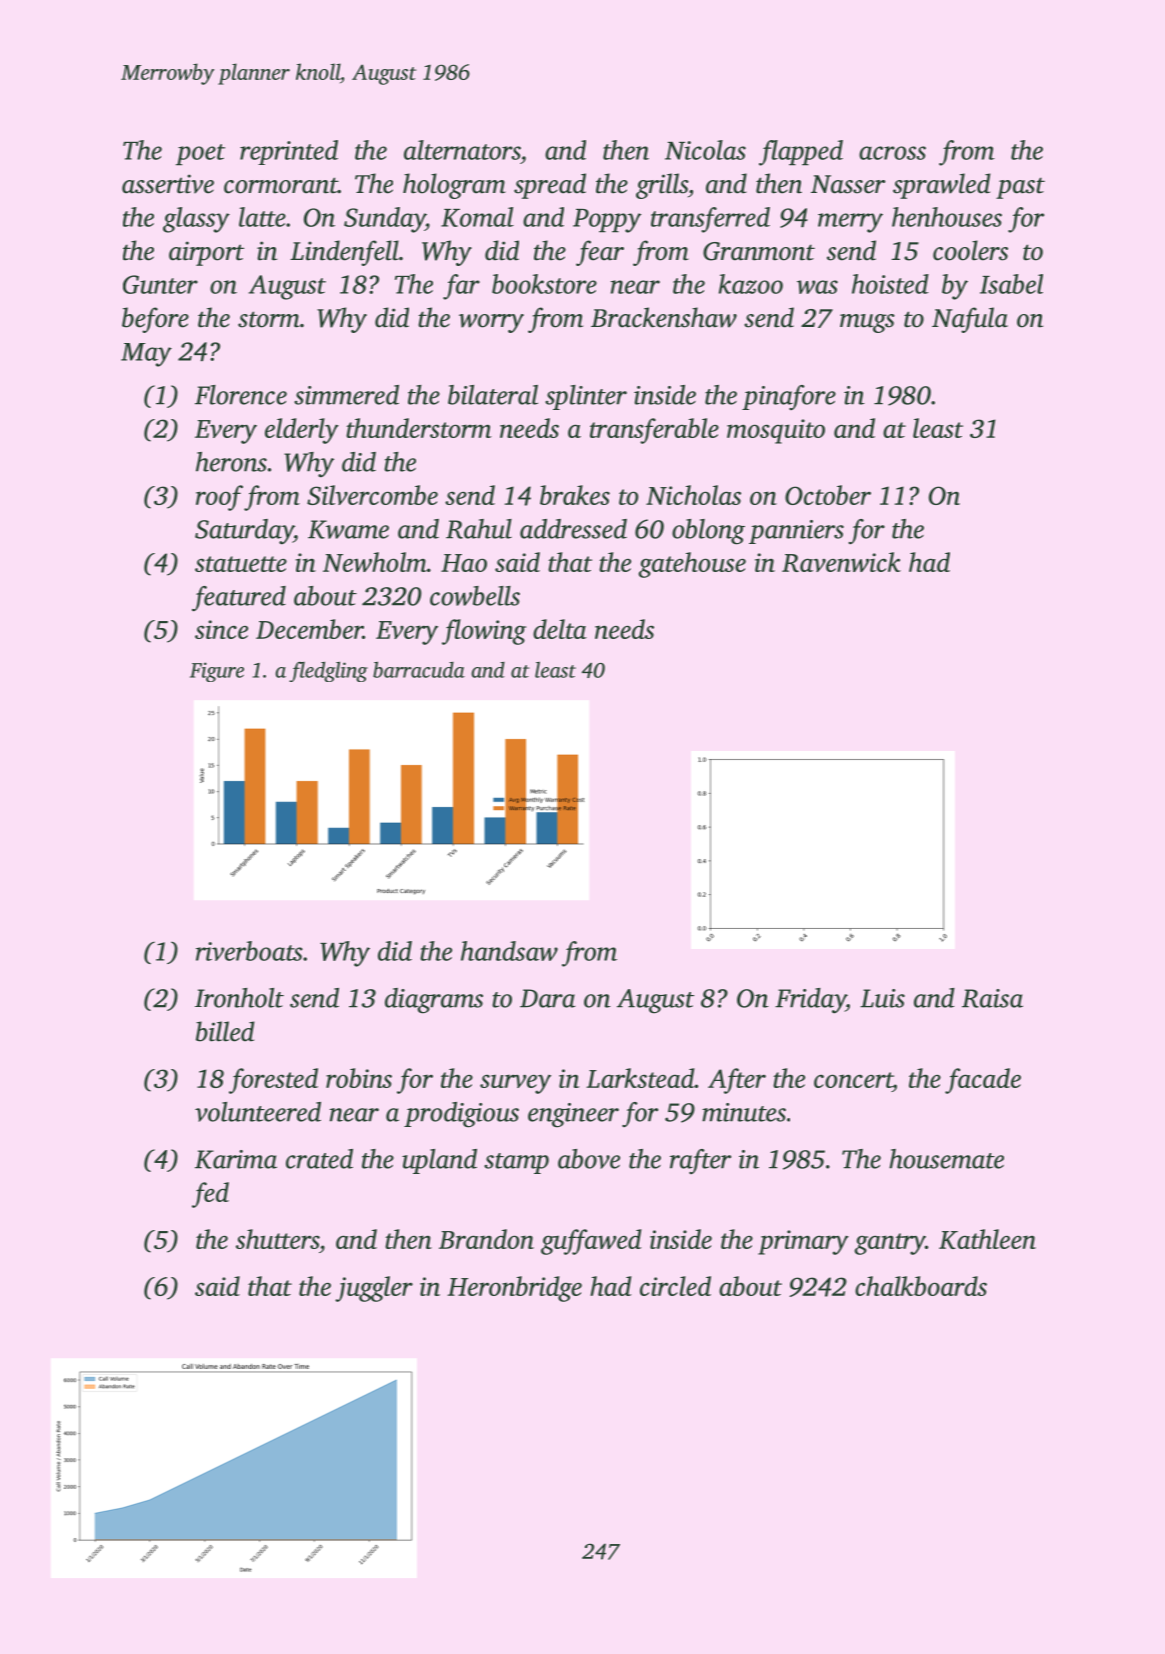  I want to click on herons, so click(231, 462).
